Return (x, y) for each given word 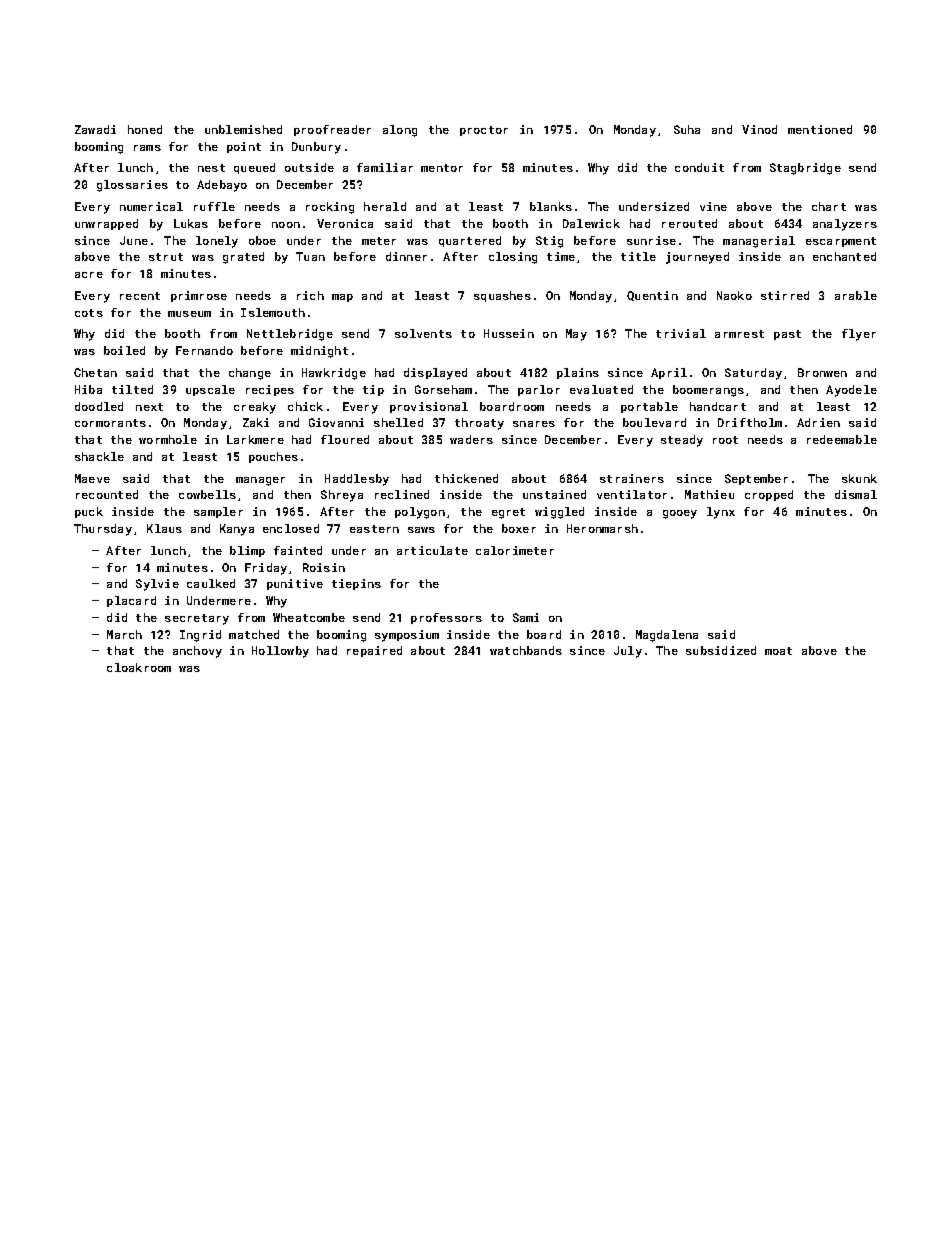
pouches (273, 457)
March (124, 634)
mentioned (820, 129)
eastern (374, 529)
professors (446, 618)
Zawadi (95, 129)
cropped (769, 495)
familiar (385, 167)
